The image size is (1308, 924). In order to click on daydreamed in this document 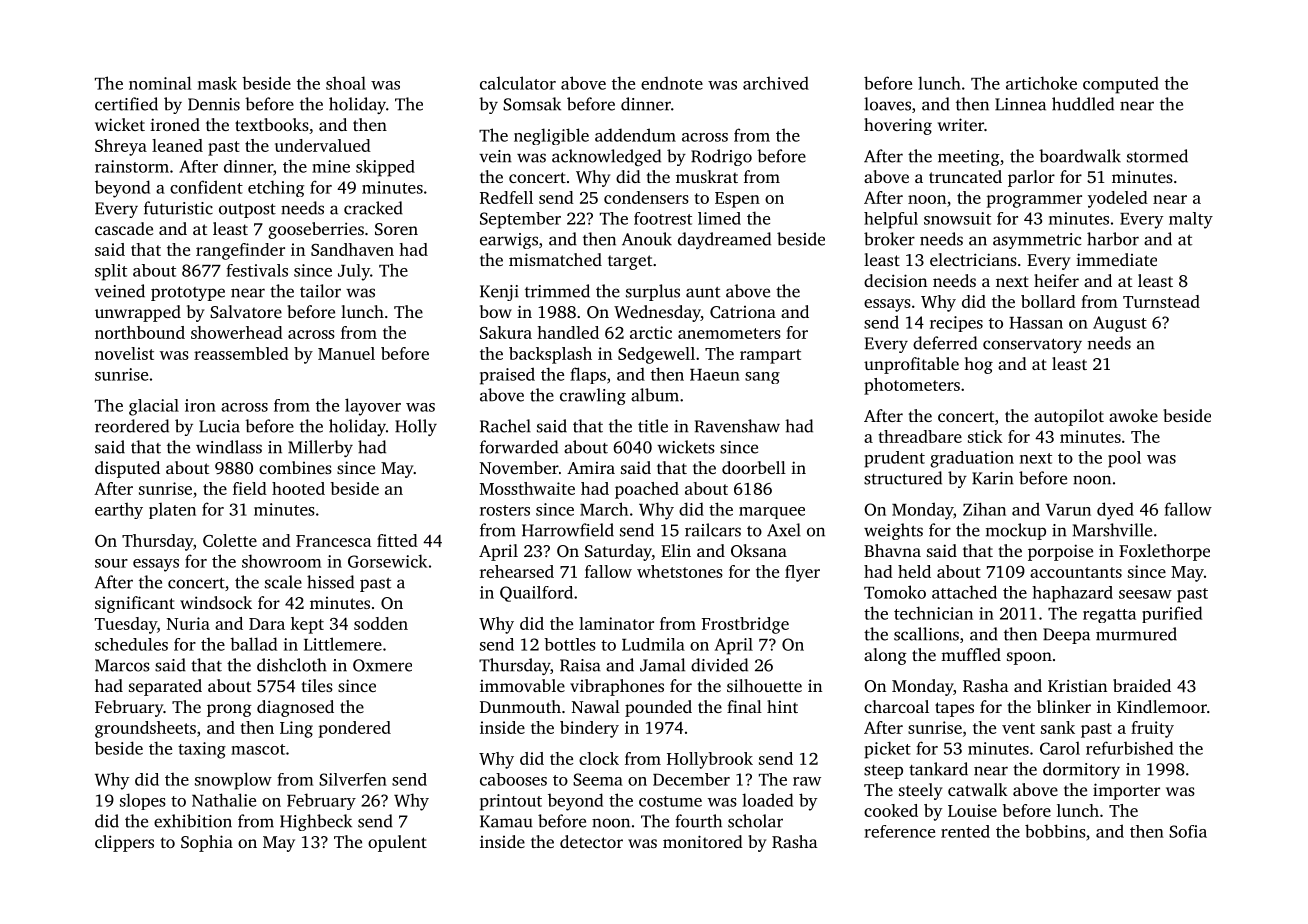, I will do `click(724, 240)`.
